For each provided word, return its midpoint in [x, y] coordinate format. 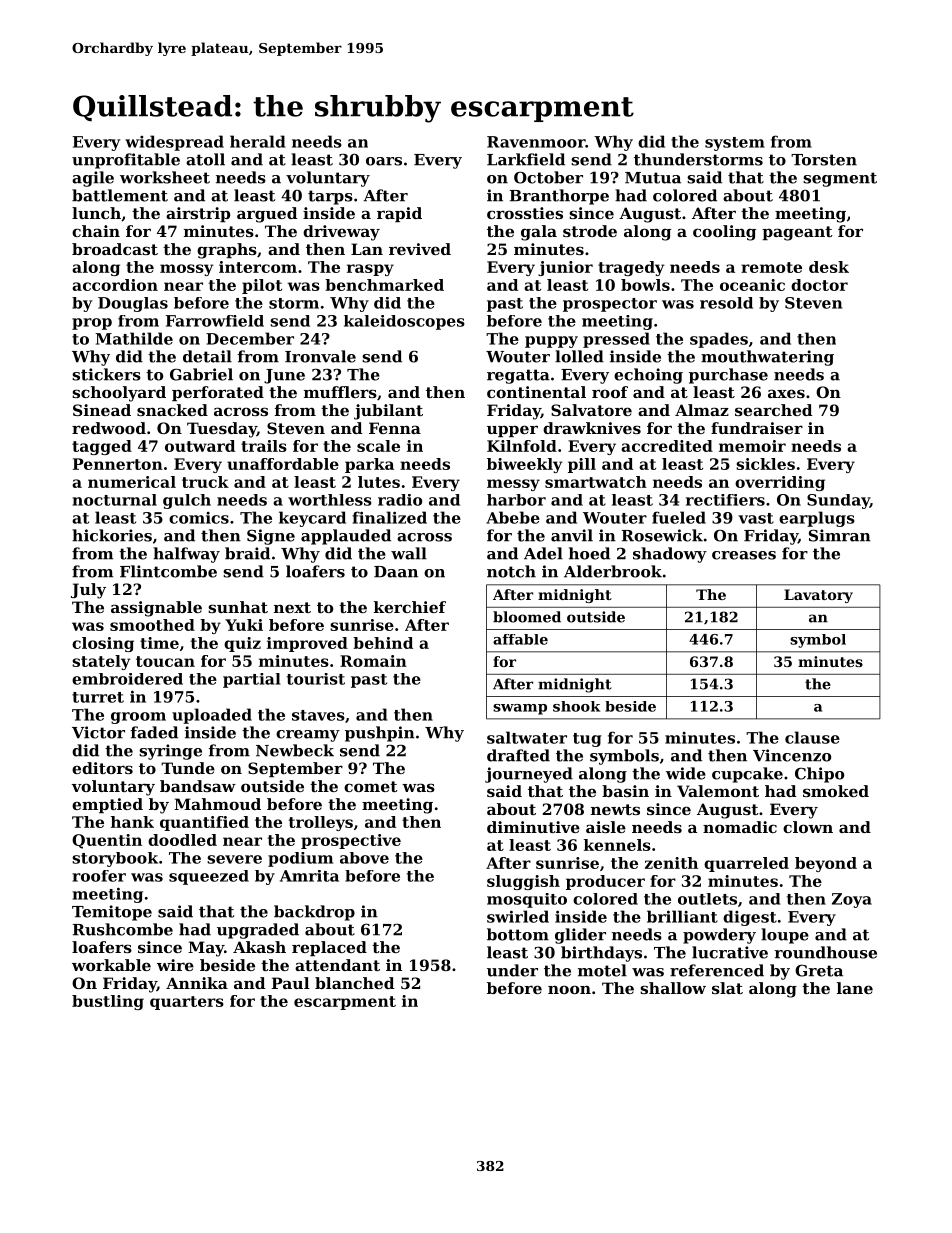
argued [267, 215]
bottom [518, 934]
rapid [399, 214]
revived [420, 249]
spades [719, 340]
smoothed [152, 625]
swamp [520, 709]
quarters [187, 1003]
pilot [262, 286]
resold [726, 303]
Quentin [107, 841]
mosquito [527, 900]
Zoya [852, 900]
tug [587, 740]
